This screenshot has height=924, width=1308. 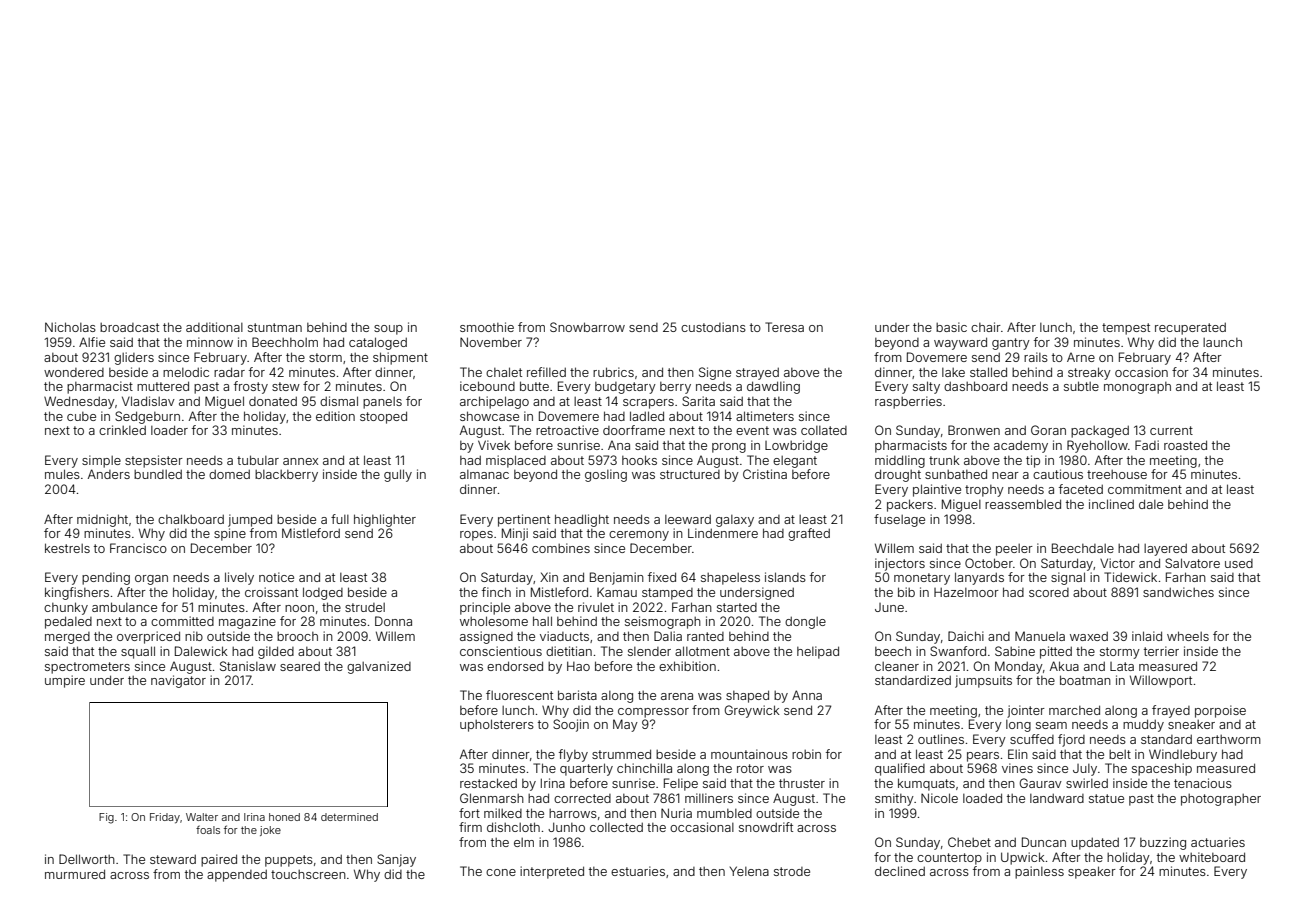 I want to click on restacked, so click(x=488, y=783).
